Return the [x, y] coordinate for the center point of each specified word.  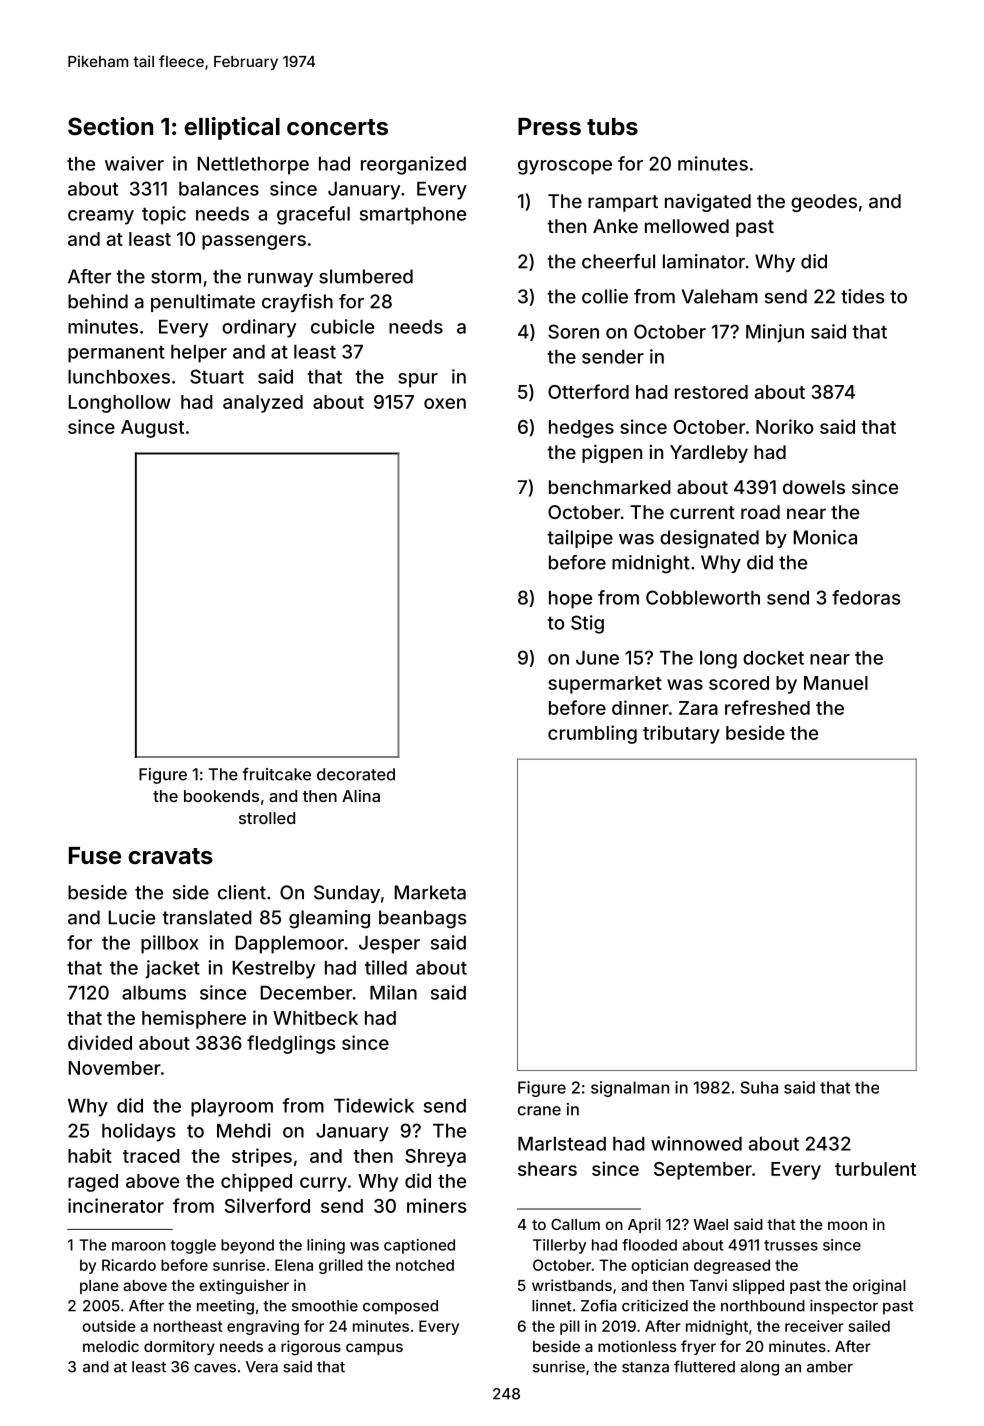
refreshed [767, 707]
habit [90, 1155]
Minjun [775, 333]
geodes [824, 203]
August [152, 429]
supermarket [605, 685]
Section [110, 126]
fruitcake [276, 774]
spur [418, 380]
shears [547, 1169]
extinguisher [244, 1287]
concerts [337, 127]
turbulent [875, 1169]
